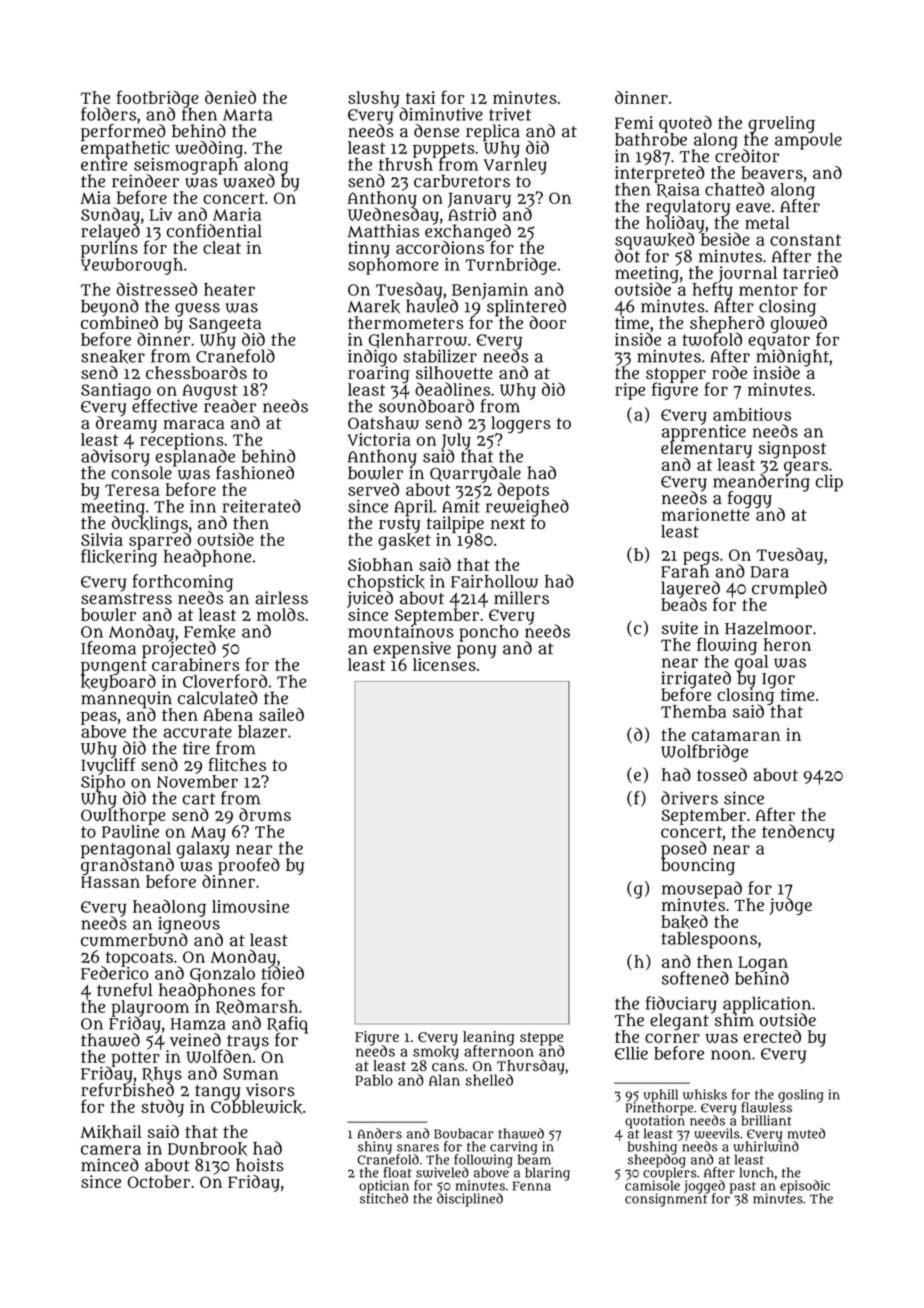 The image size is (924, 1308). What do you see at coordinates (103, 783) in the screenshot?
I see `Sipho` at bounding box center [103, 783].
